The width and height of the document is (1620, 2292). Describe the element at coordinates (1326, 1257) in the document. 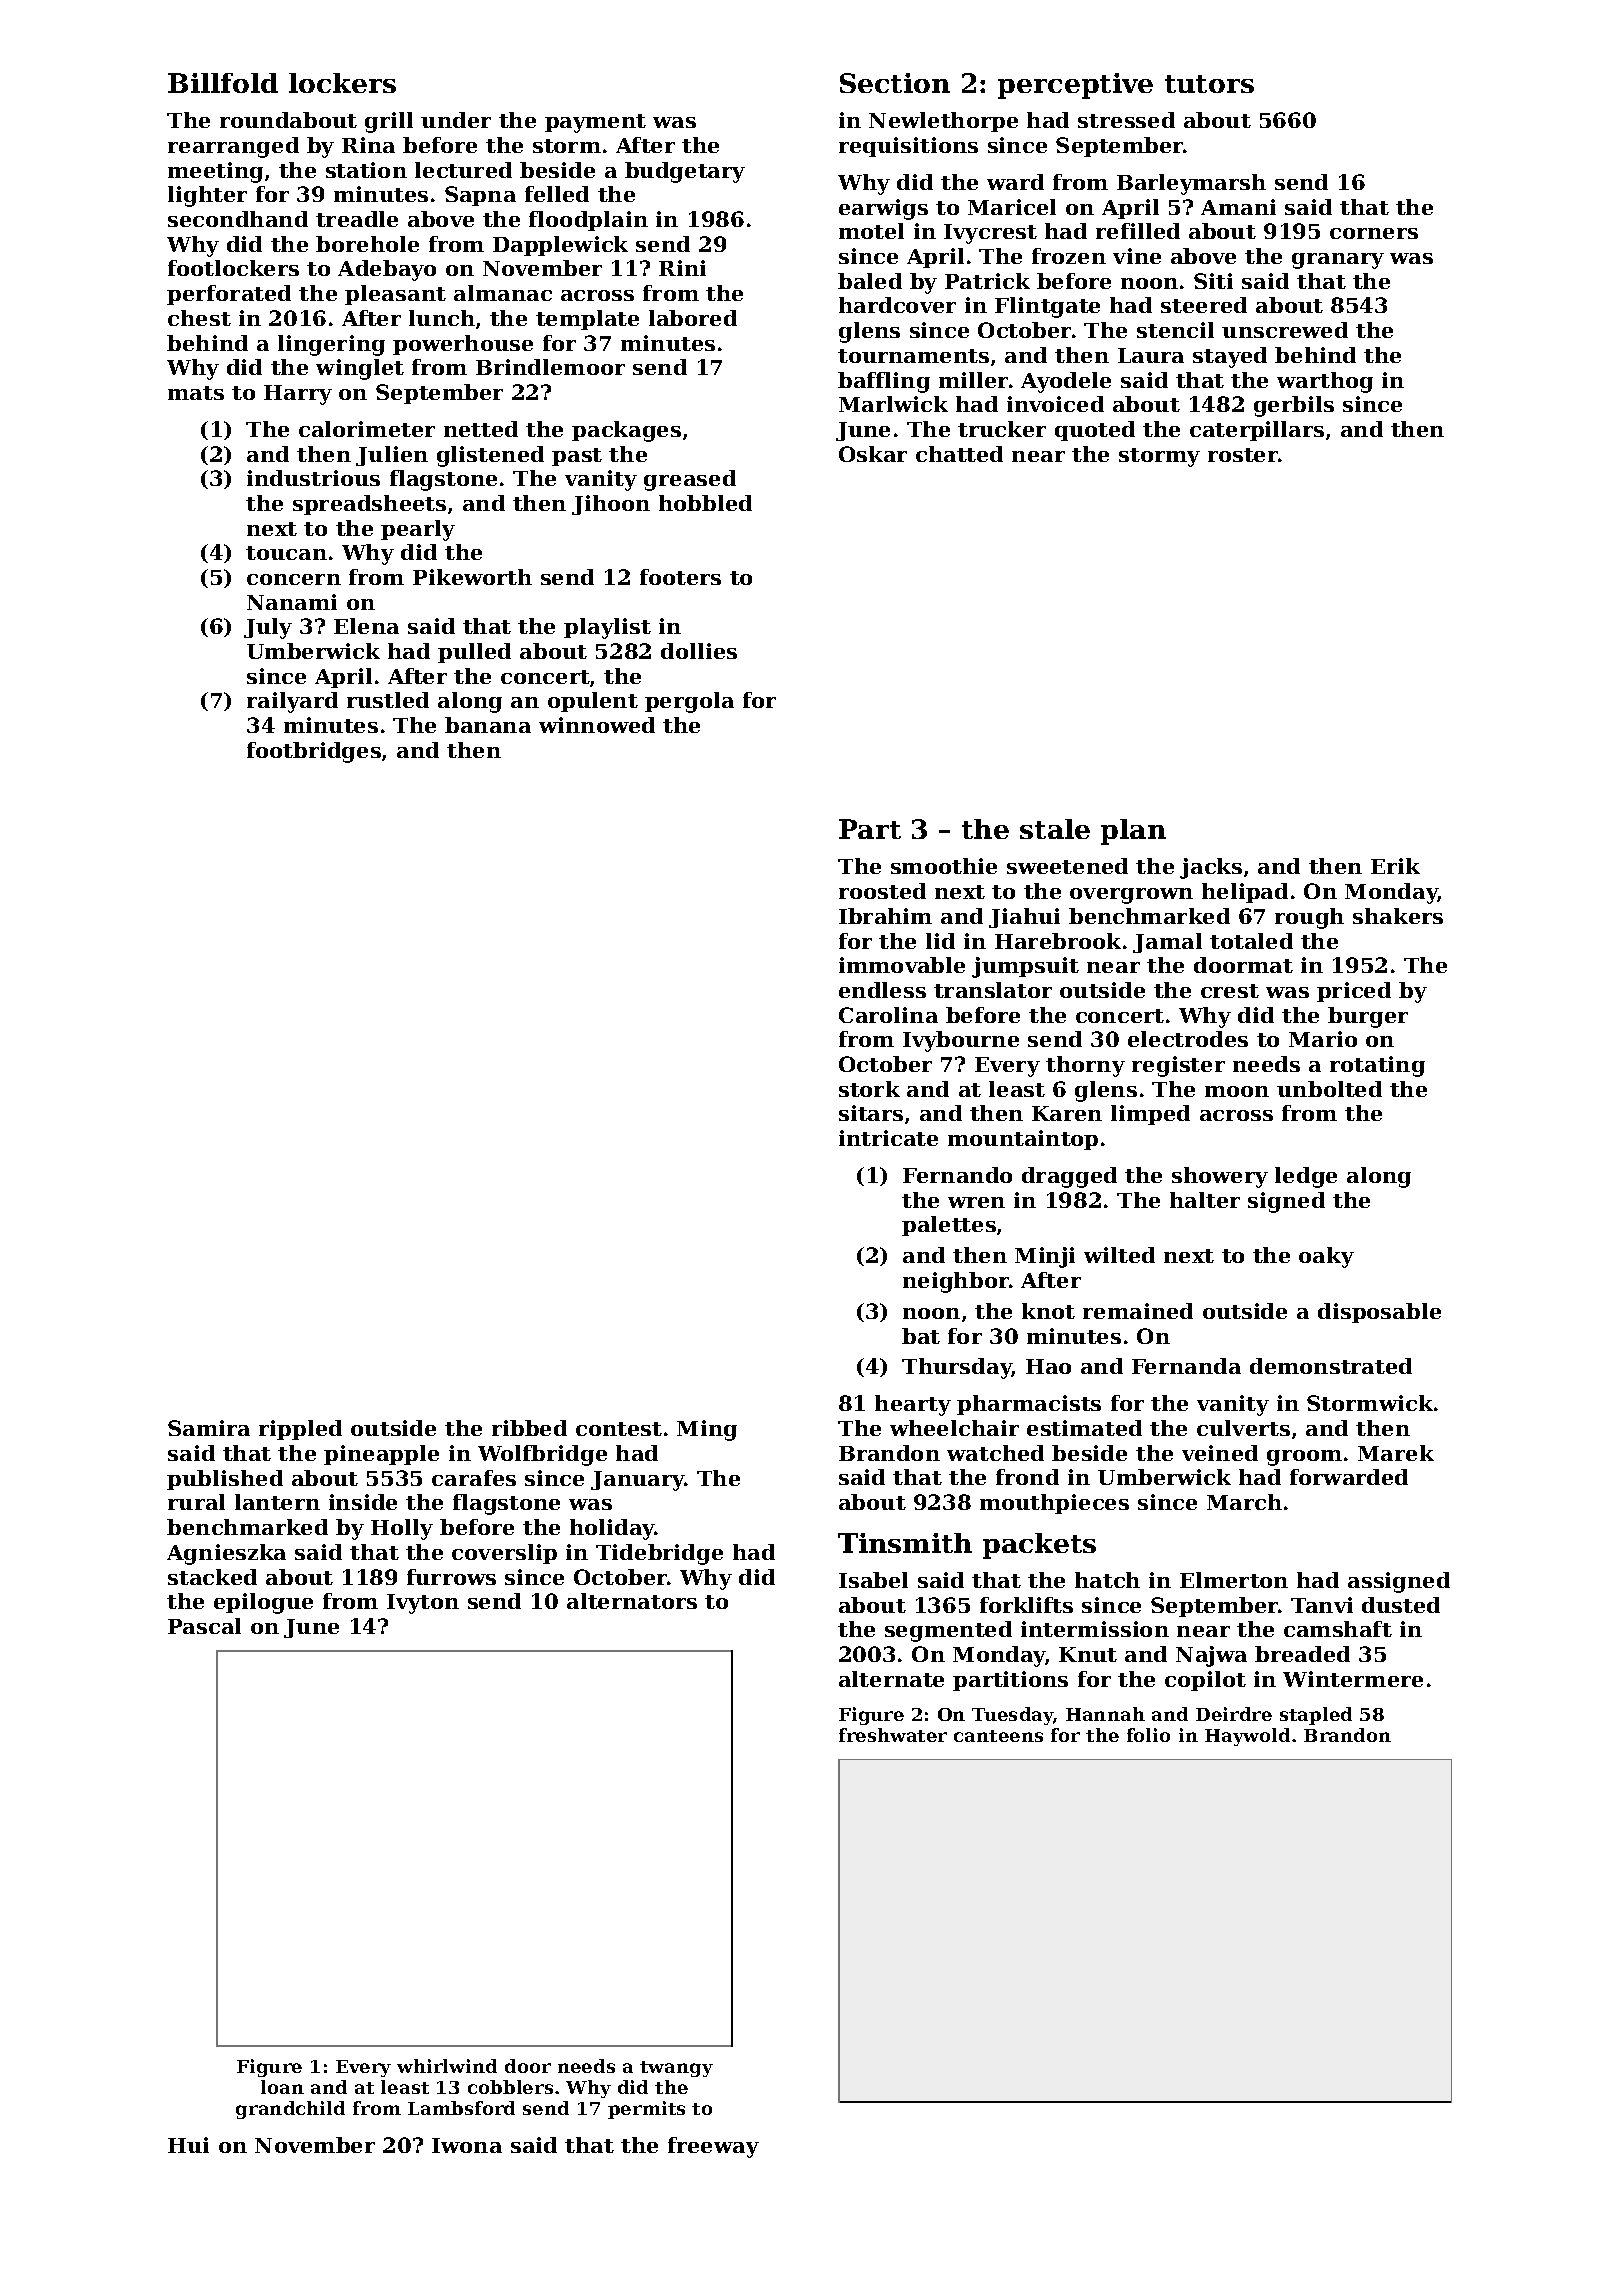

I see `oaky` at that location.
